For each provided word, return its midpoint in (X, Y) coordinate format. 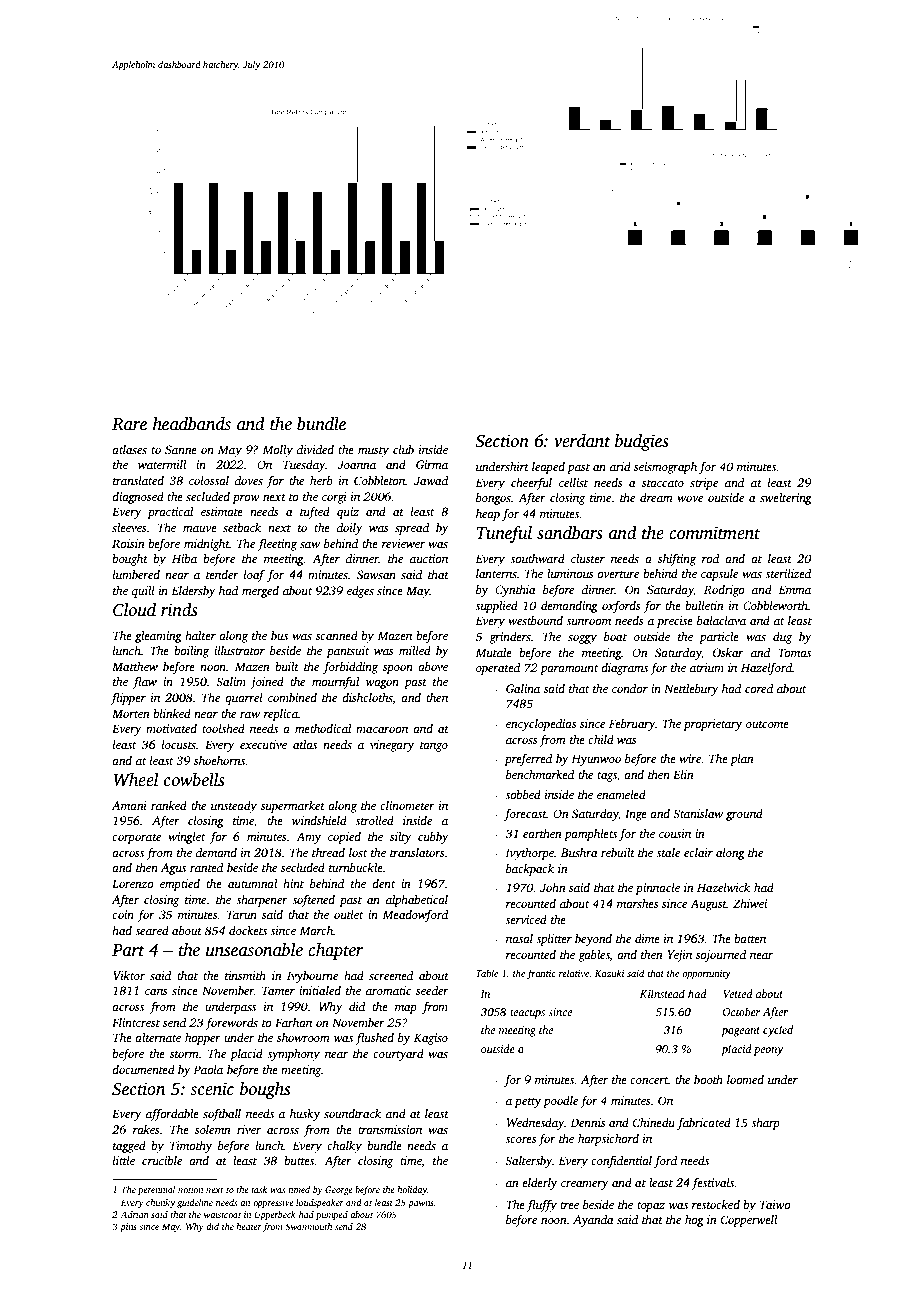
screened (391, 975)
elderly (539, 1184)
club (403, 449)
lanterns (496, 573)
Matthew (135, 666)
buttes (299, 1160)
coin (123, 914)
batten (750, 938)
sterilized (788, 573)
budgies (642, 442)
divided (315, 449)
